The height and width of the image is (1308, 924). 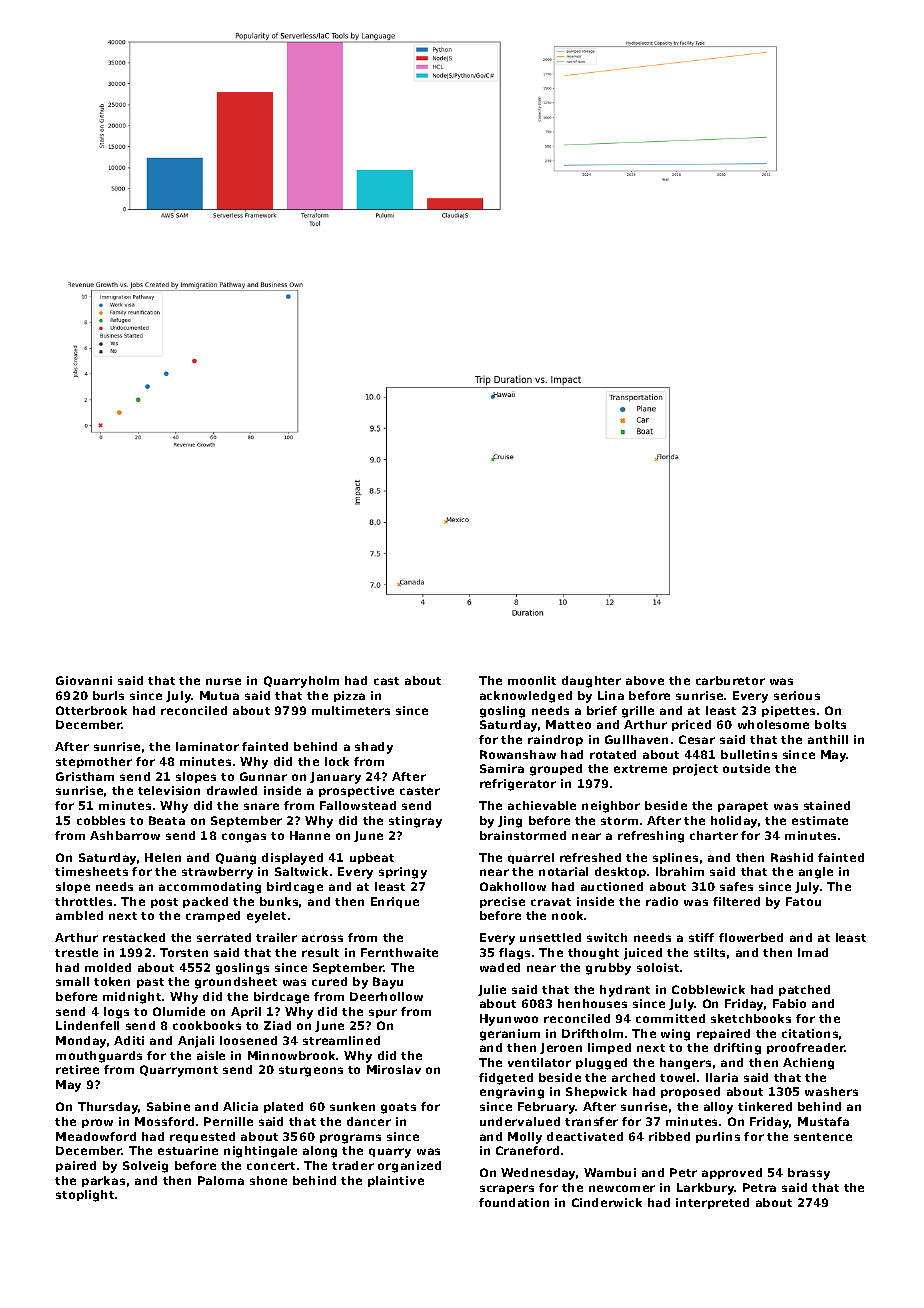 I want to click on carburetor, so click(x=730, y=680).
